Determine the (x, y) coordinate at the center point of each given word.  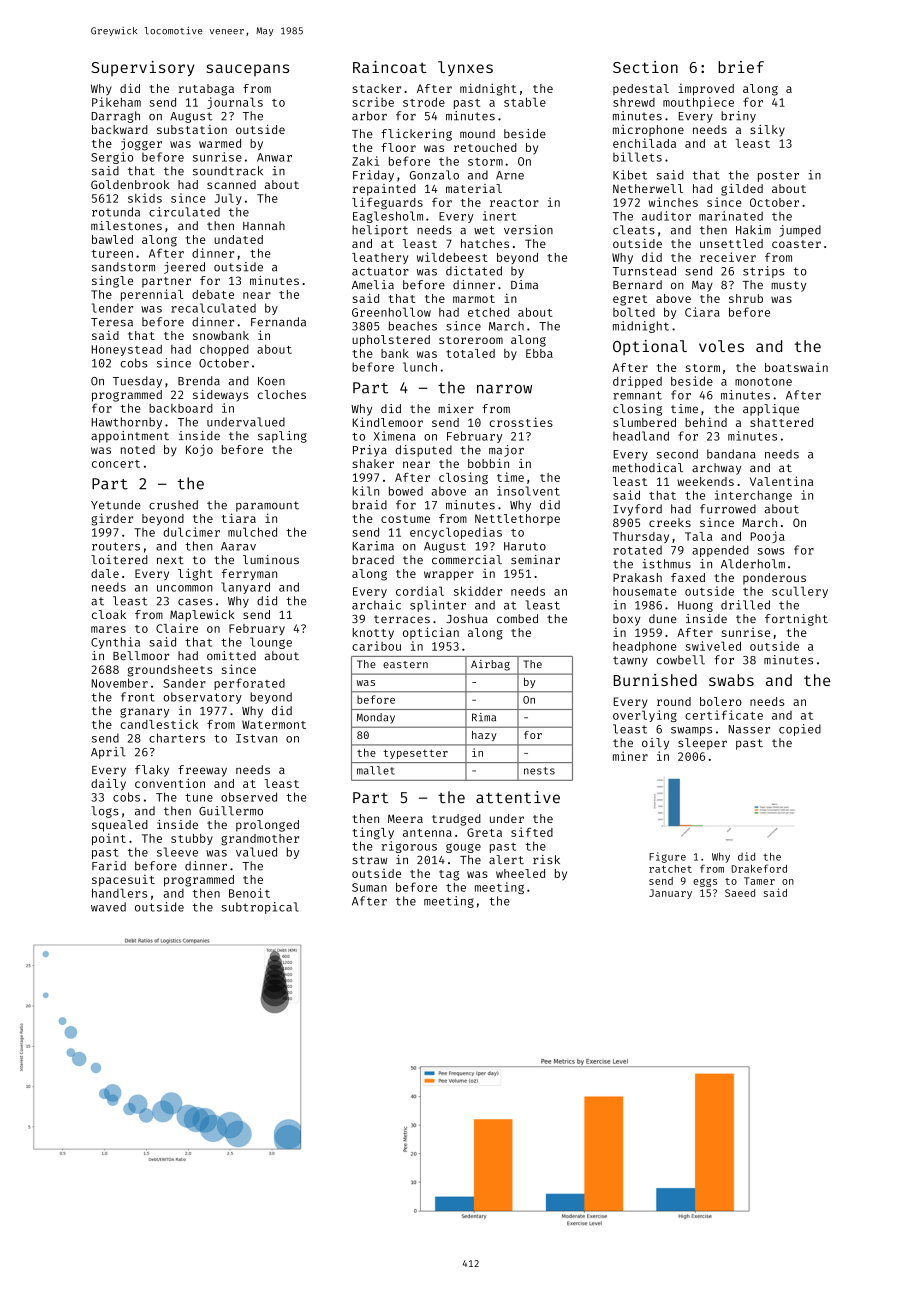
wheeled (520, 873)
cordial (420, 591)
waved (108, 907)
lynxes (465, 68)
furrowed (728, 509)
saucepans (247, 70)
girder (112, 519)
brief (741, 67)
